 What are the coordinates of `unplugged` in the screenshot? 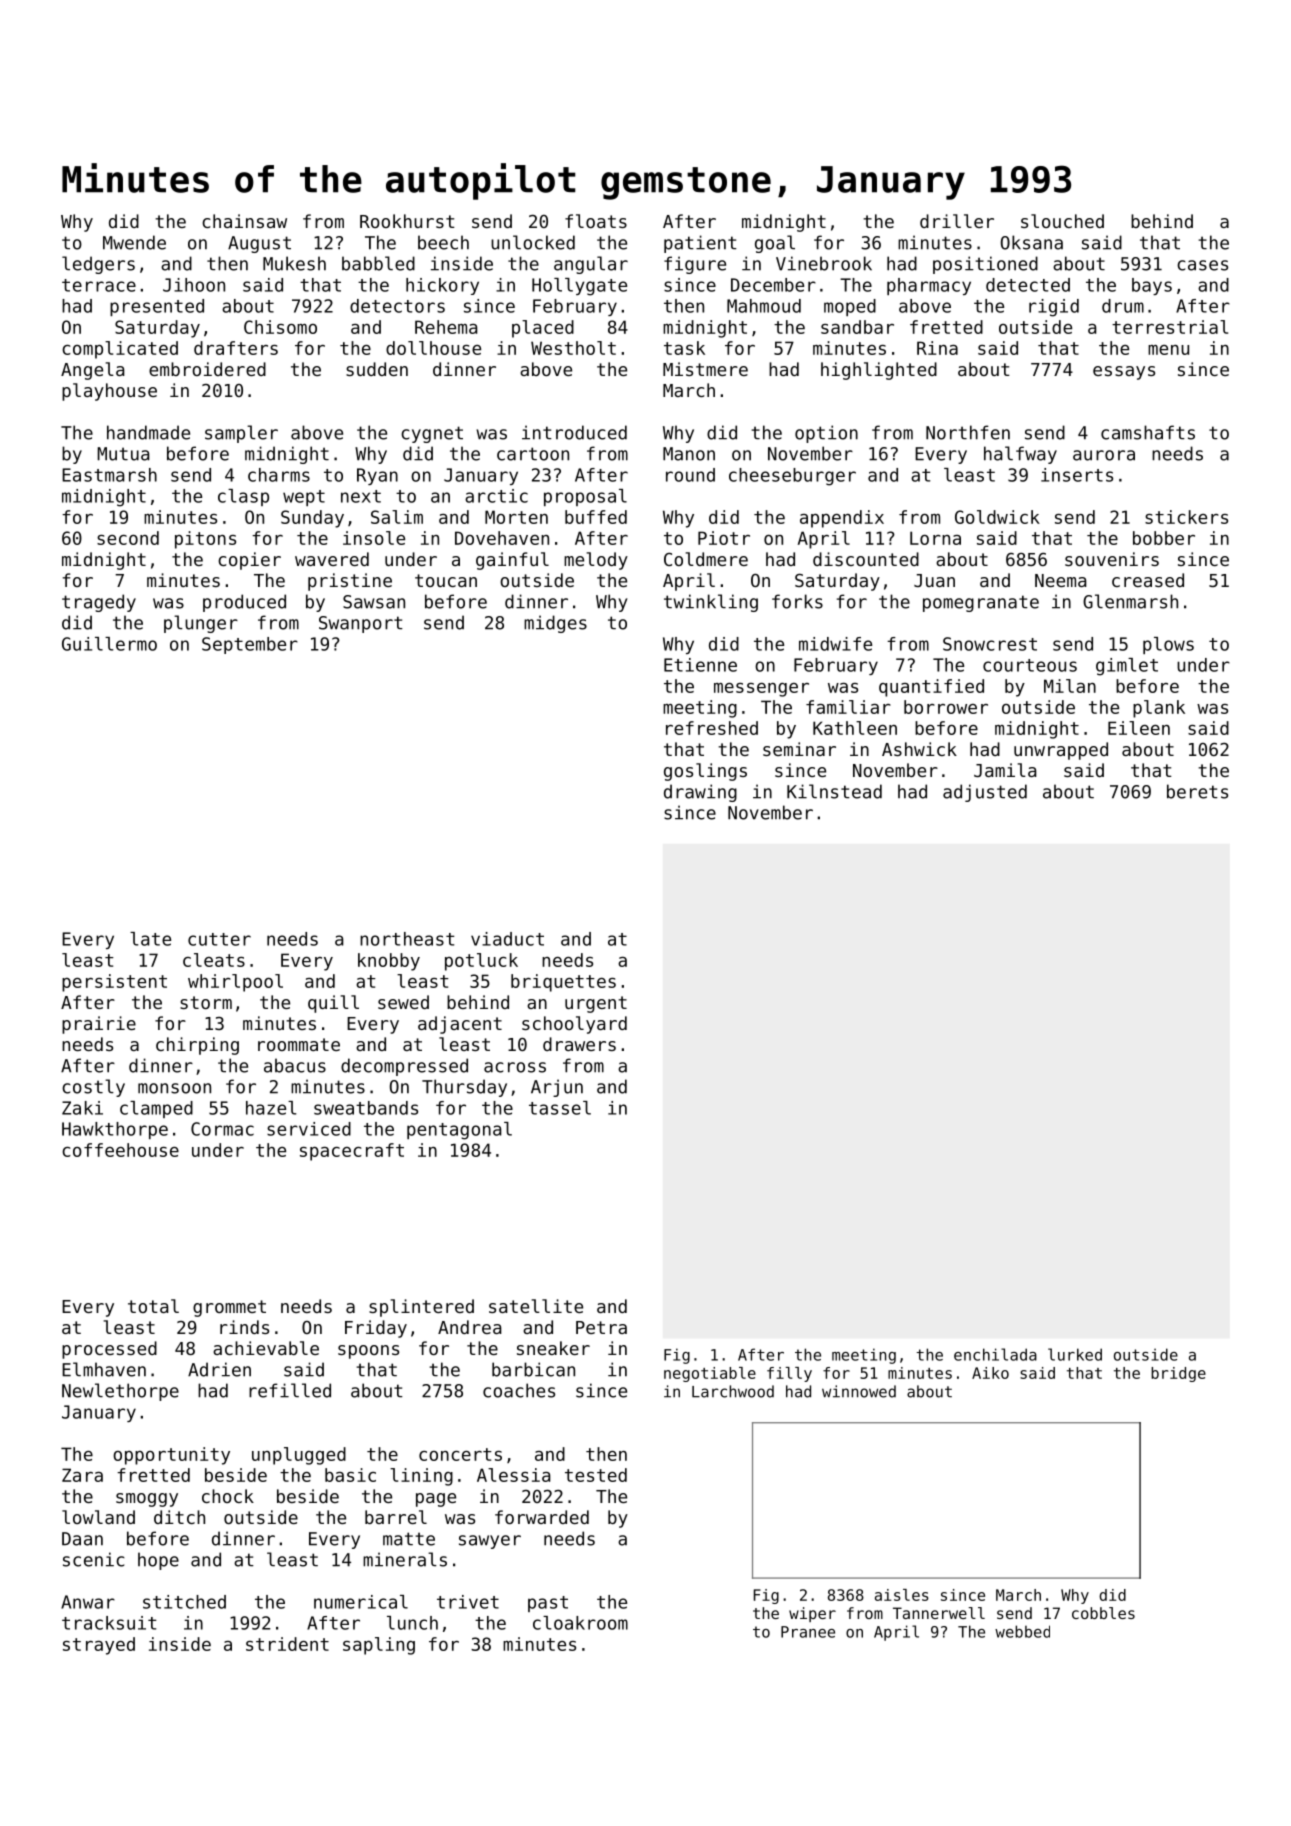 It's located at (299, 1456).
